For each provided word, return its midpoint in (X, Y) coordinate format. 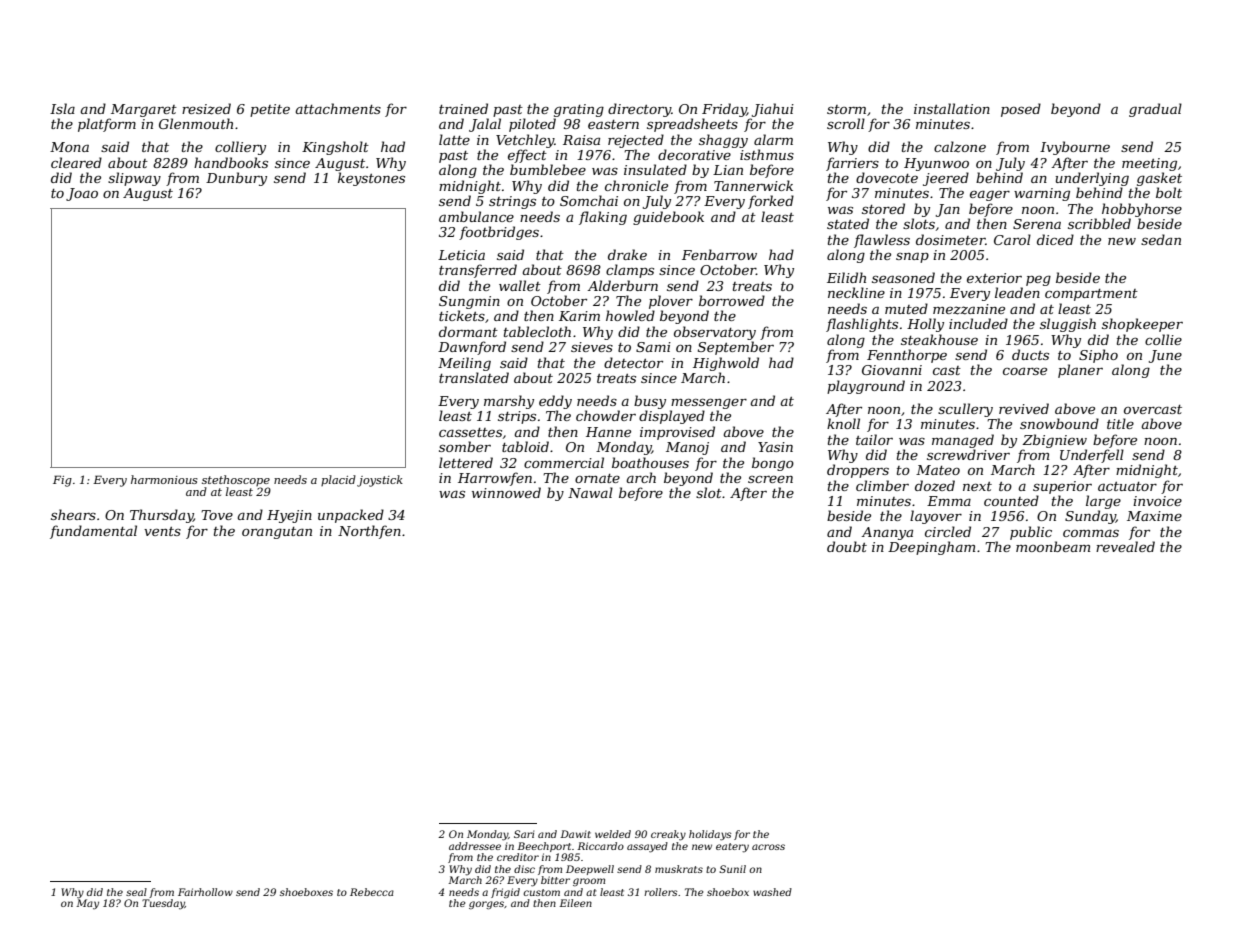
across (768, 847)
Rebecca (372, 892)
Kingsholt (335, 148)
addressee (475, 846)
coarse (1025, 371)
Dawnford (472, 348)
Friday (724, 110)
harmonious (164, 479)
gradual (1155, 110)
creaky (668, 835)
